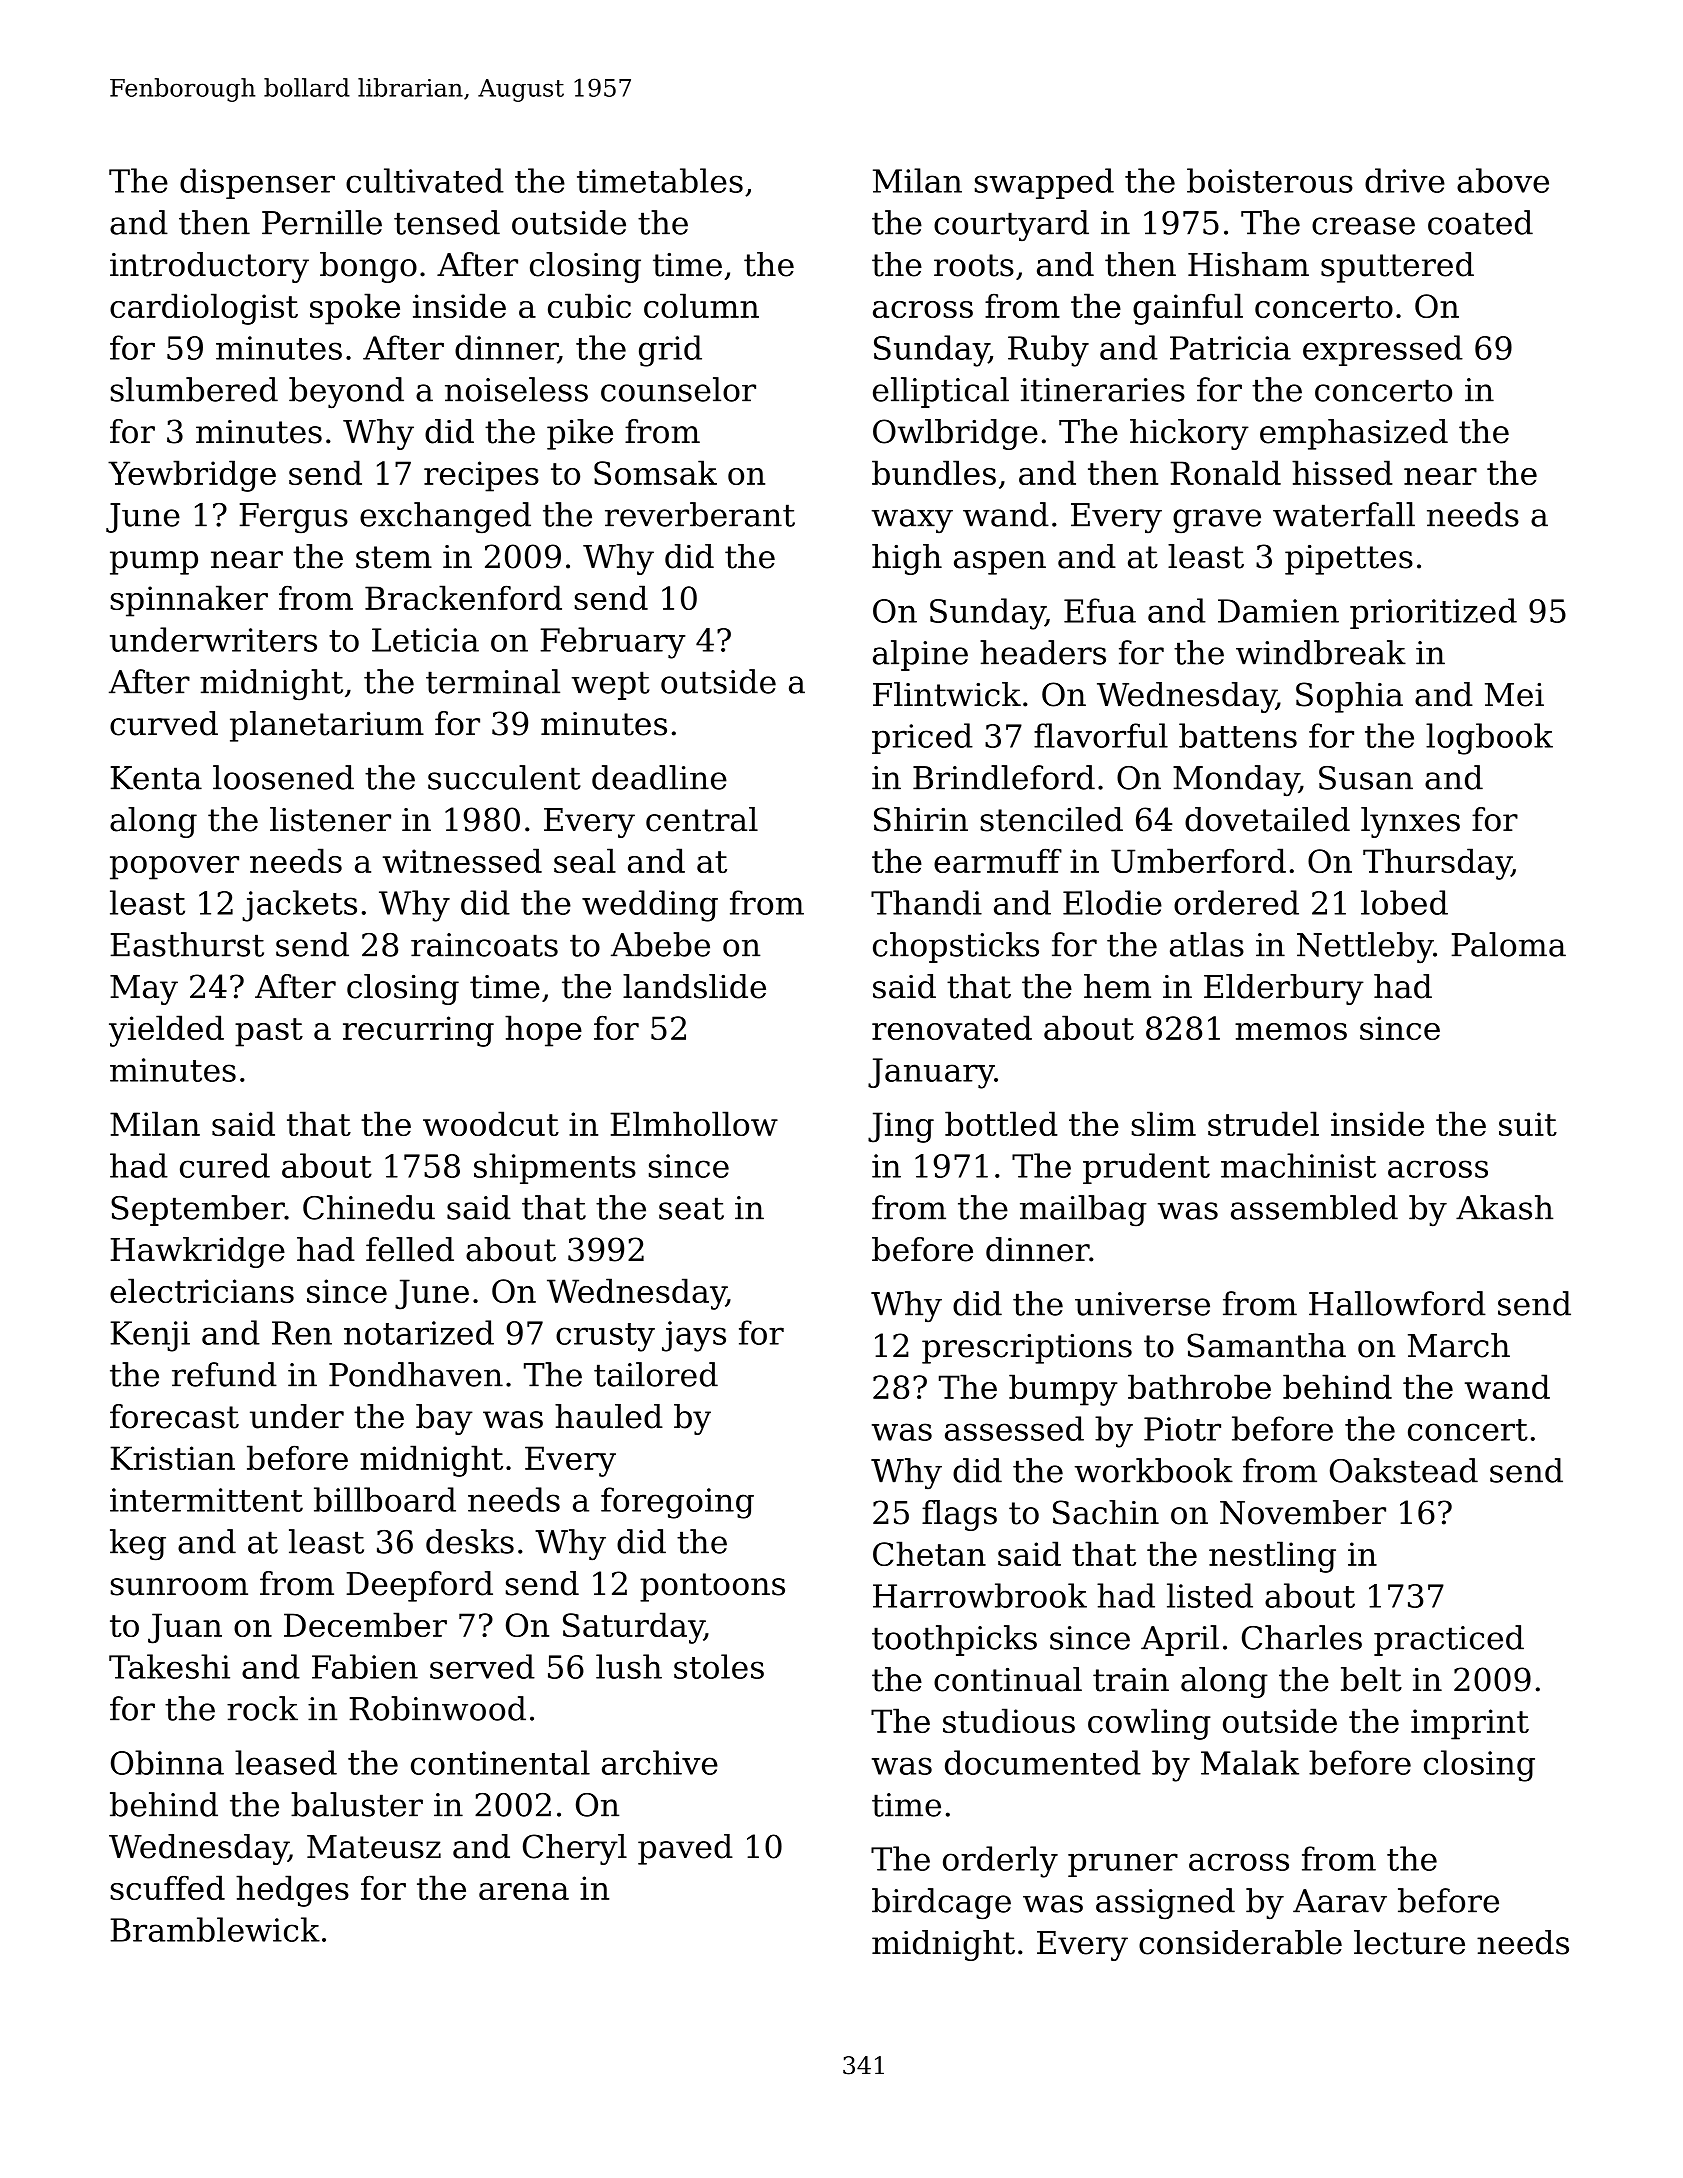 The width and height of the document is (1683, 2178). What do you see at coordinates (1433, 613) in the document?
I see `prioritized` at bounding box center [1433, 613].
